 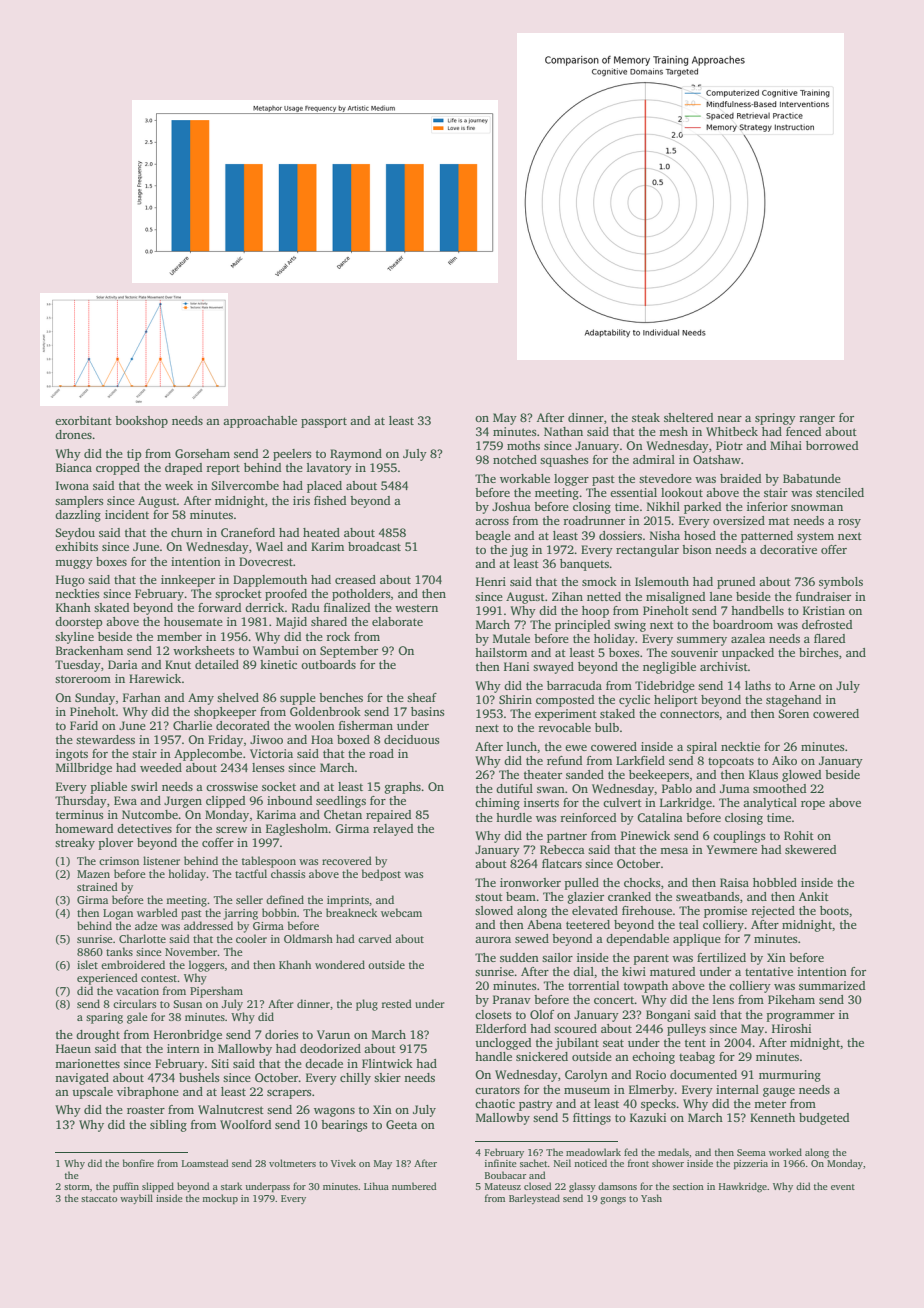 What do you see at coordinates (150, 814) in the screenshot?
I see `Nutcombe` at bounding box center [150, 814].
